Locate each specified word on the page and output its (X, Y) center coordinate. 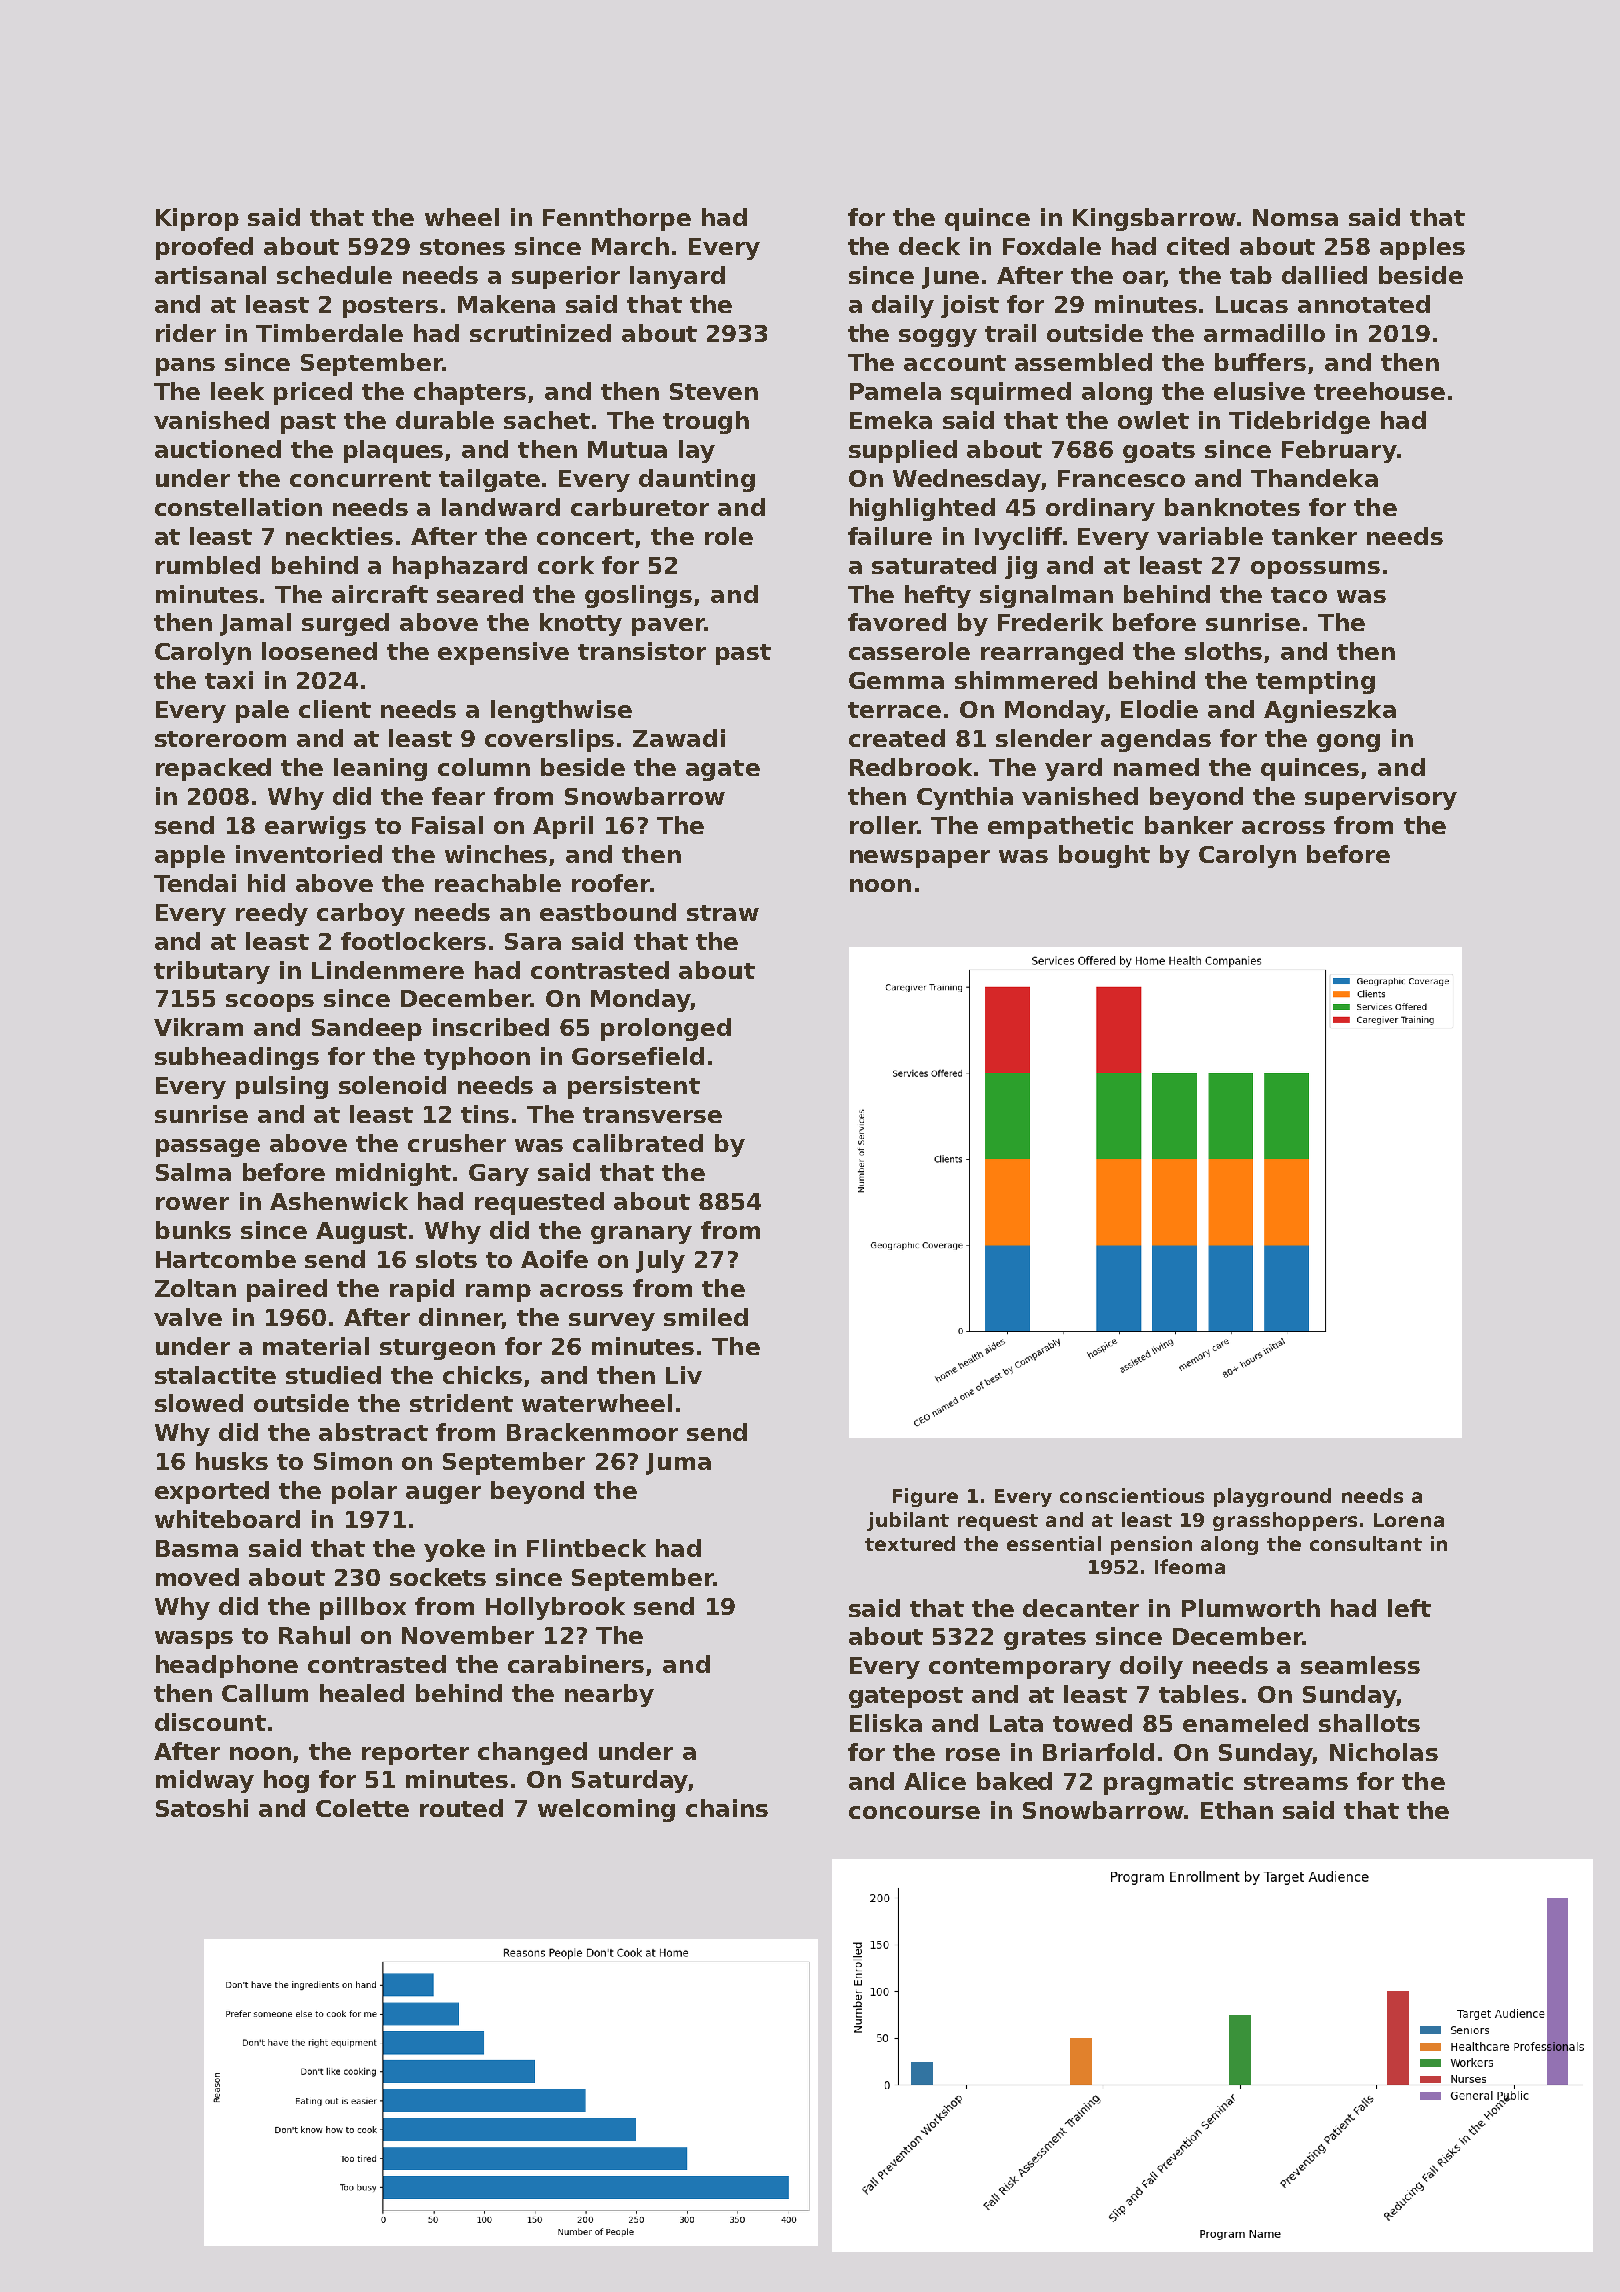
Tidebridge (1299, 422)
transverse (652, 1115)
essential (1054, 1543)
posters (390, 307)
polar (364, 1492)
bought (1104, 856)
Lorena (1409, 1520)
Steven (714, 391)
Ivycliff (1018, 538)
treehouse (1379, 391)
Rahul (314, 1635)
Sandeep (367, 1029)
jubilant (908, 1521)
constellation (238, 507)
